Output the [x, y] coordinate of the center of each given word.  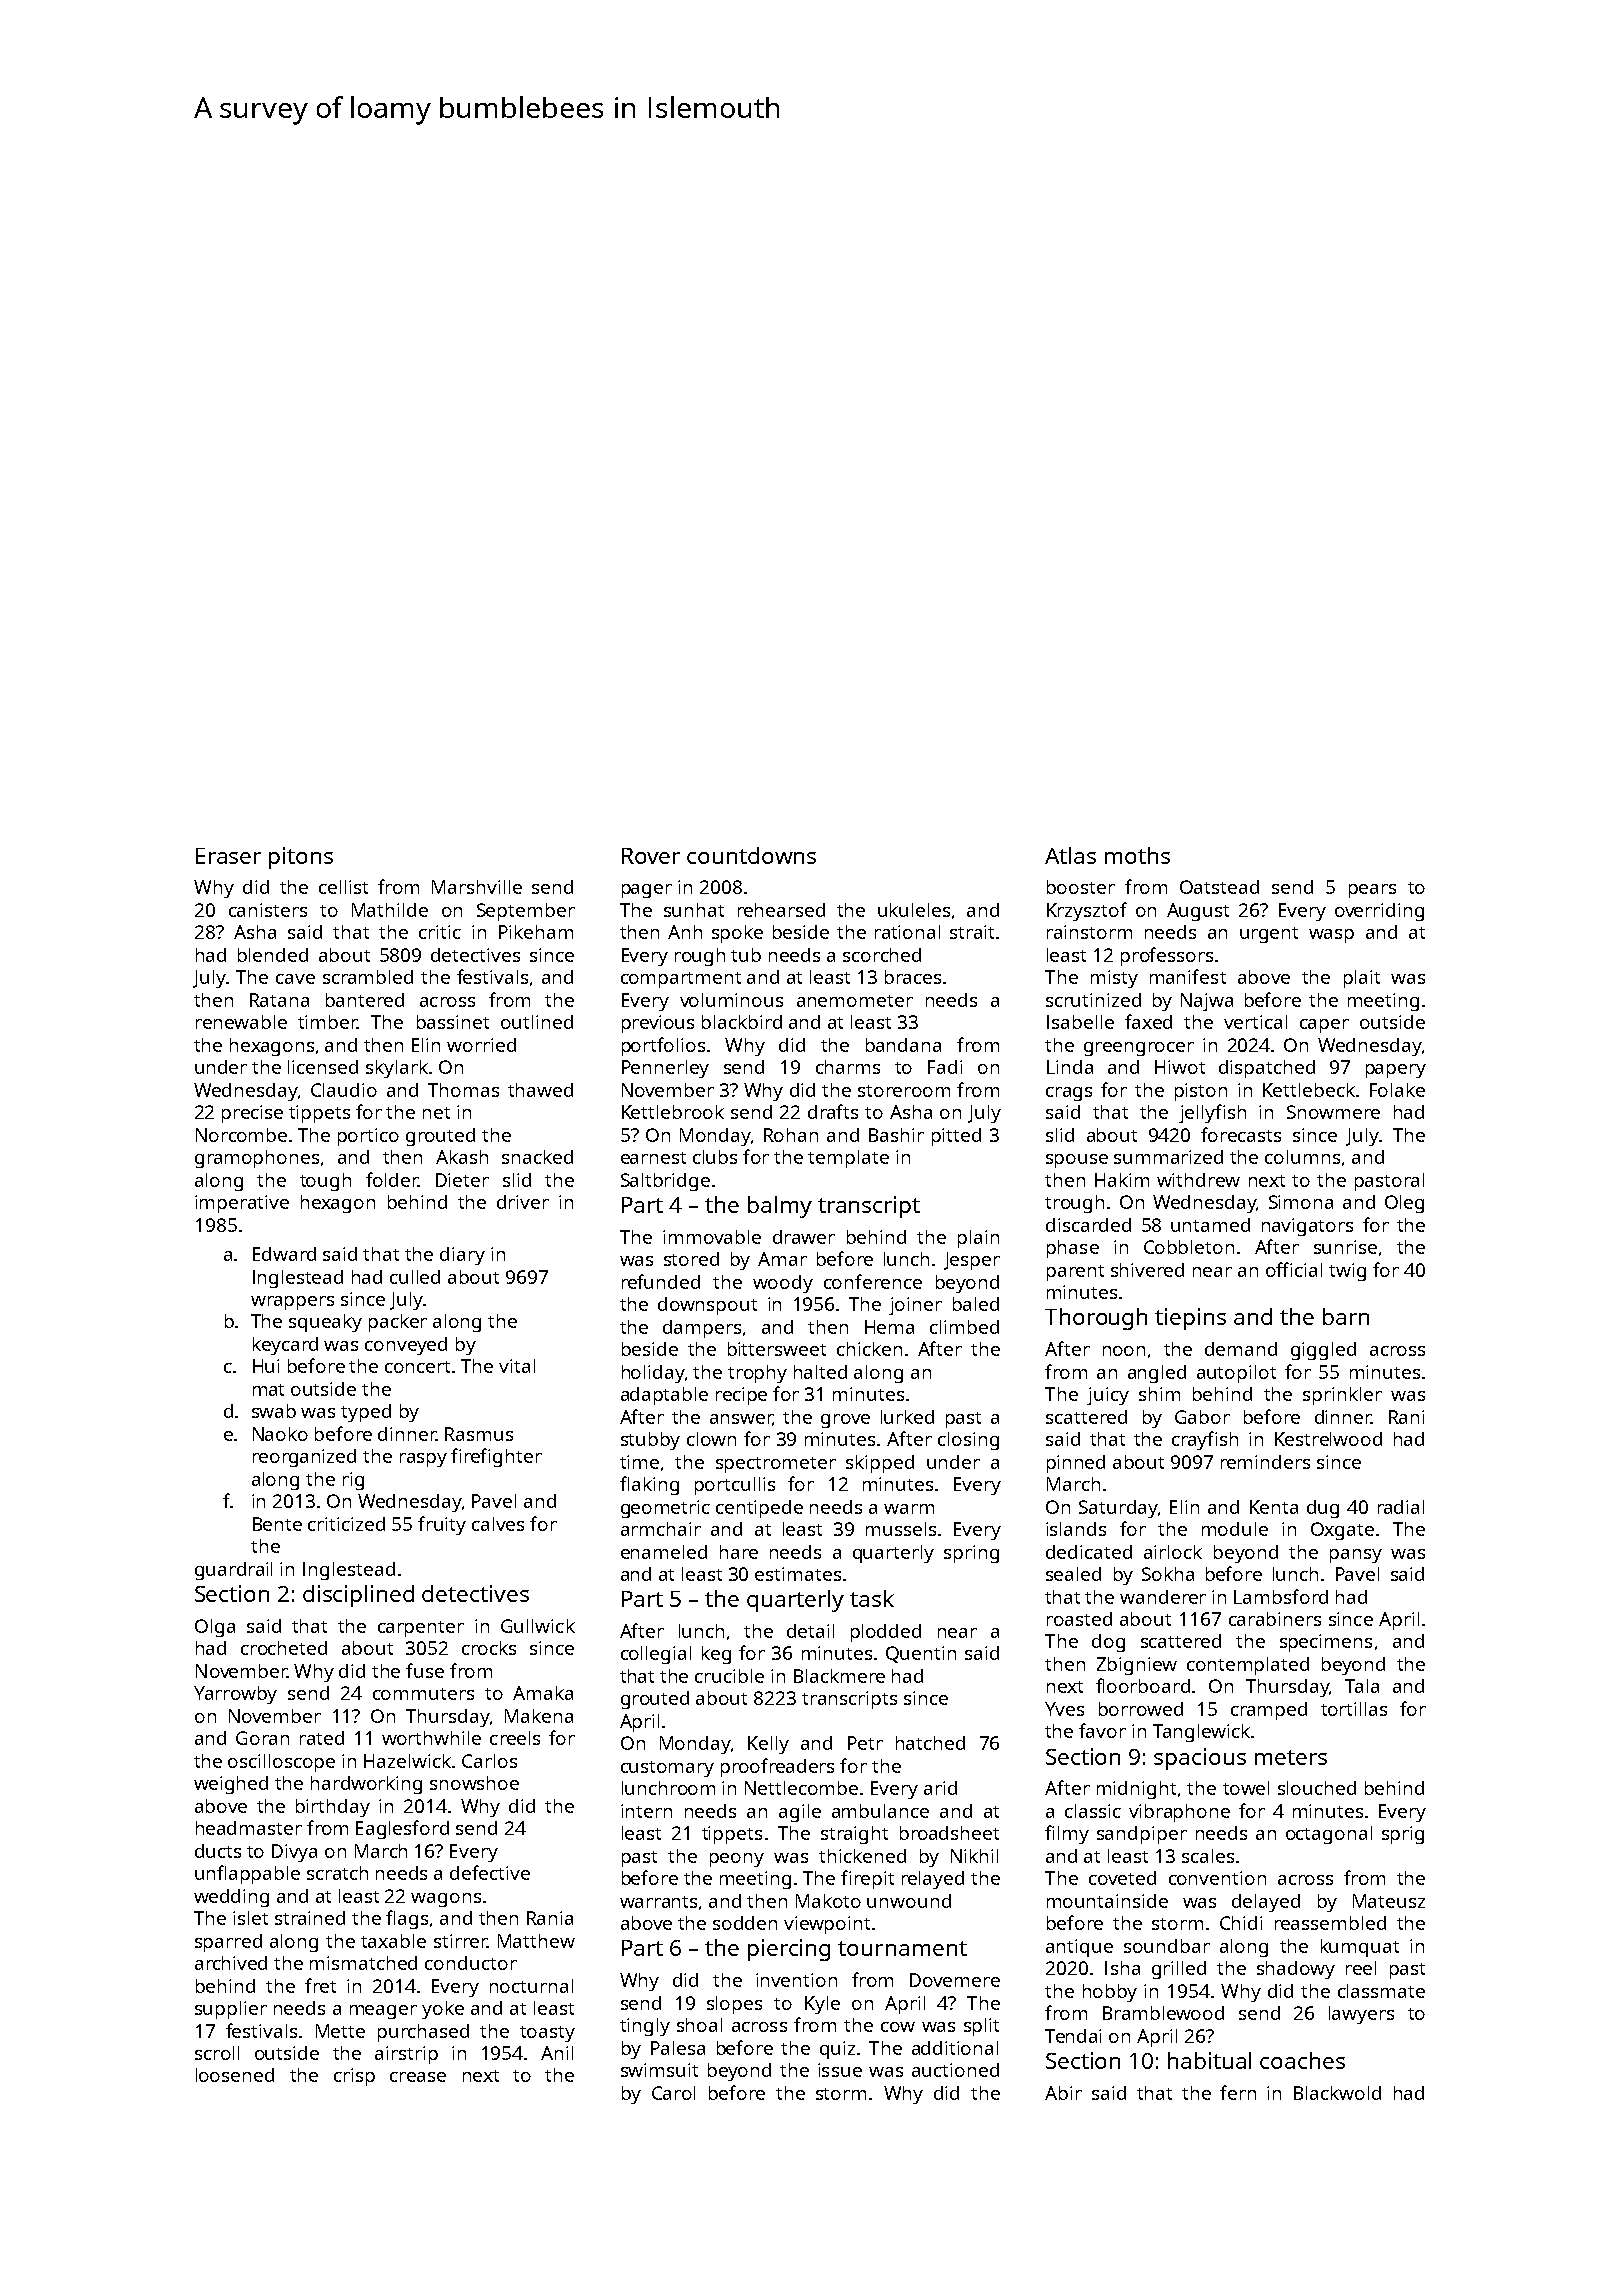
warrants [658, 1902]
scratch [337, 1873]
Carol [673, 2093]
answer [741, 1419]
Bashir [896, 1135]
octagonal [1329, 1835]
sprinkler [1342, 1396]
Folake [1397, 1090]
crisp [354, 2077]
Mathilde [390, 910]
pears [1372, 891]
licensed [323, 1067]
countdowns [751, 855]
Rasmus [479, 1434]
